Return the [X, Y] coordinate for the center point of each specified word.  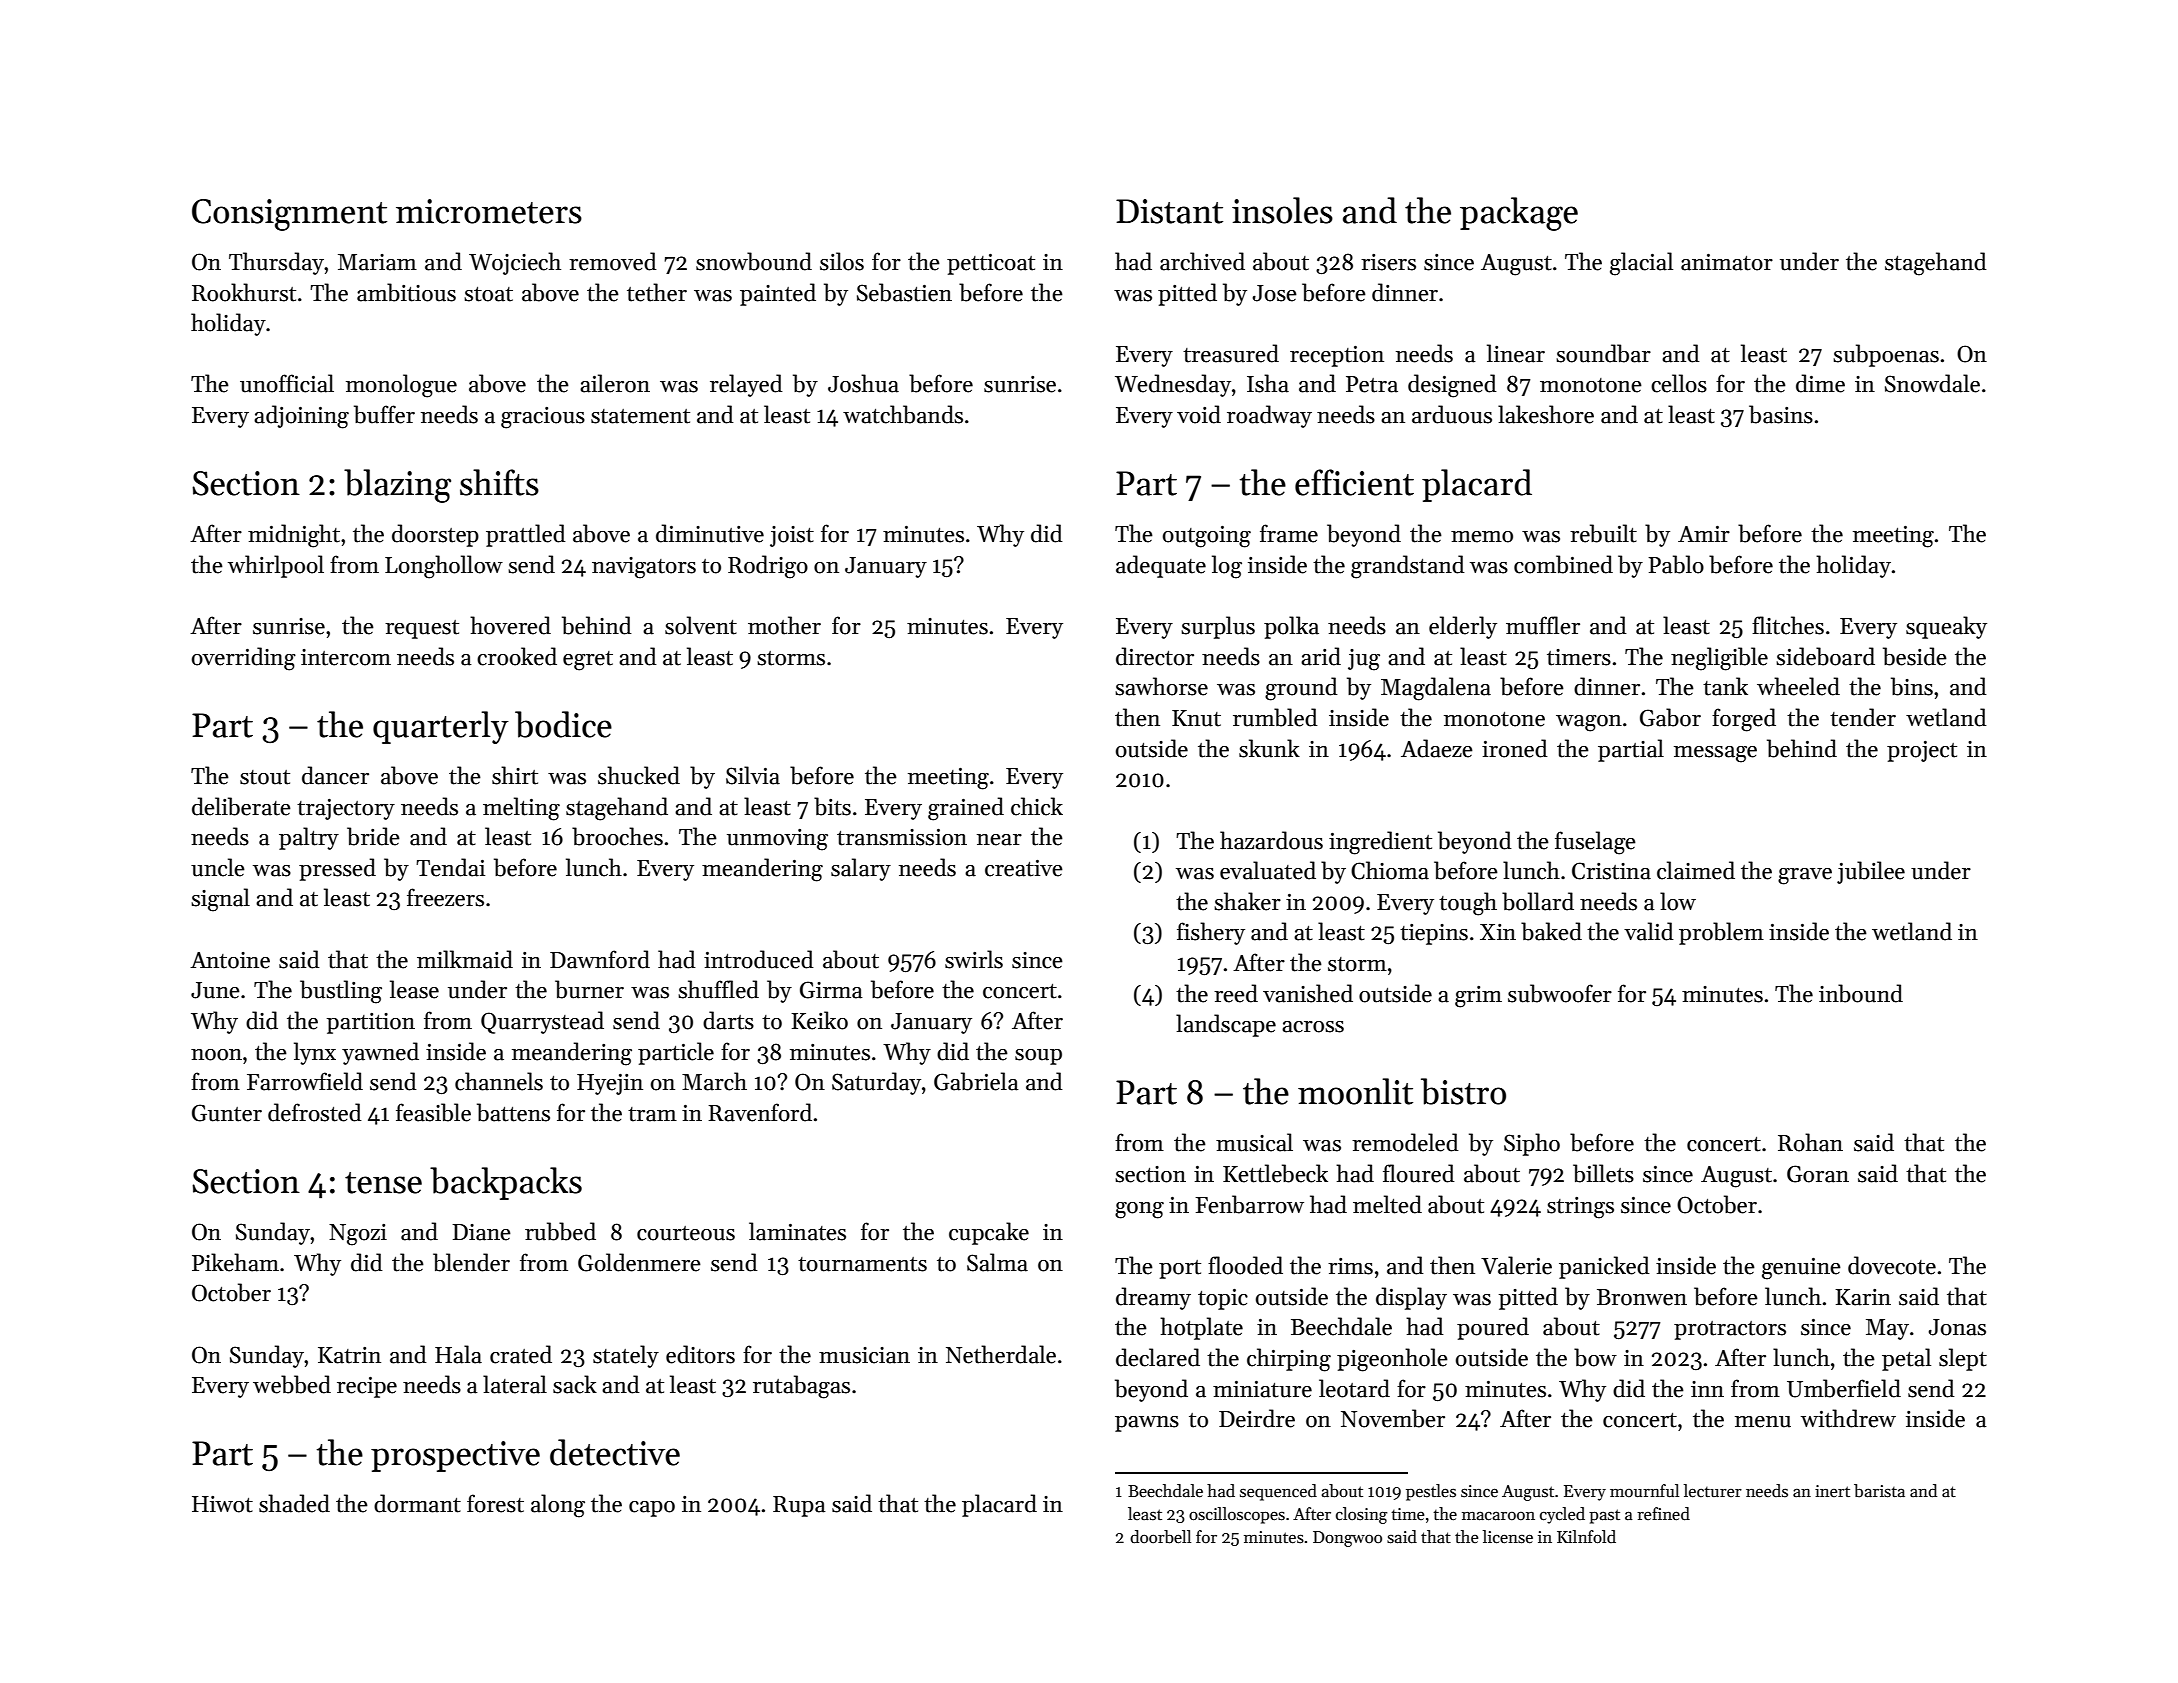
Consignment [289, 215]
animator [1727, 262]
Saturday [876, 1083]
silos [842, 261]
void [1199, 414]
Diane [481, 1232]
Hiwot [222, 1504]
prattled [526, 535]
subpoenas [1886, 355]
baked [1551, 931]
